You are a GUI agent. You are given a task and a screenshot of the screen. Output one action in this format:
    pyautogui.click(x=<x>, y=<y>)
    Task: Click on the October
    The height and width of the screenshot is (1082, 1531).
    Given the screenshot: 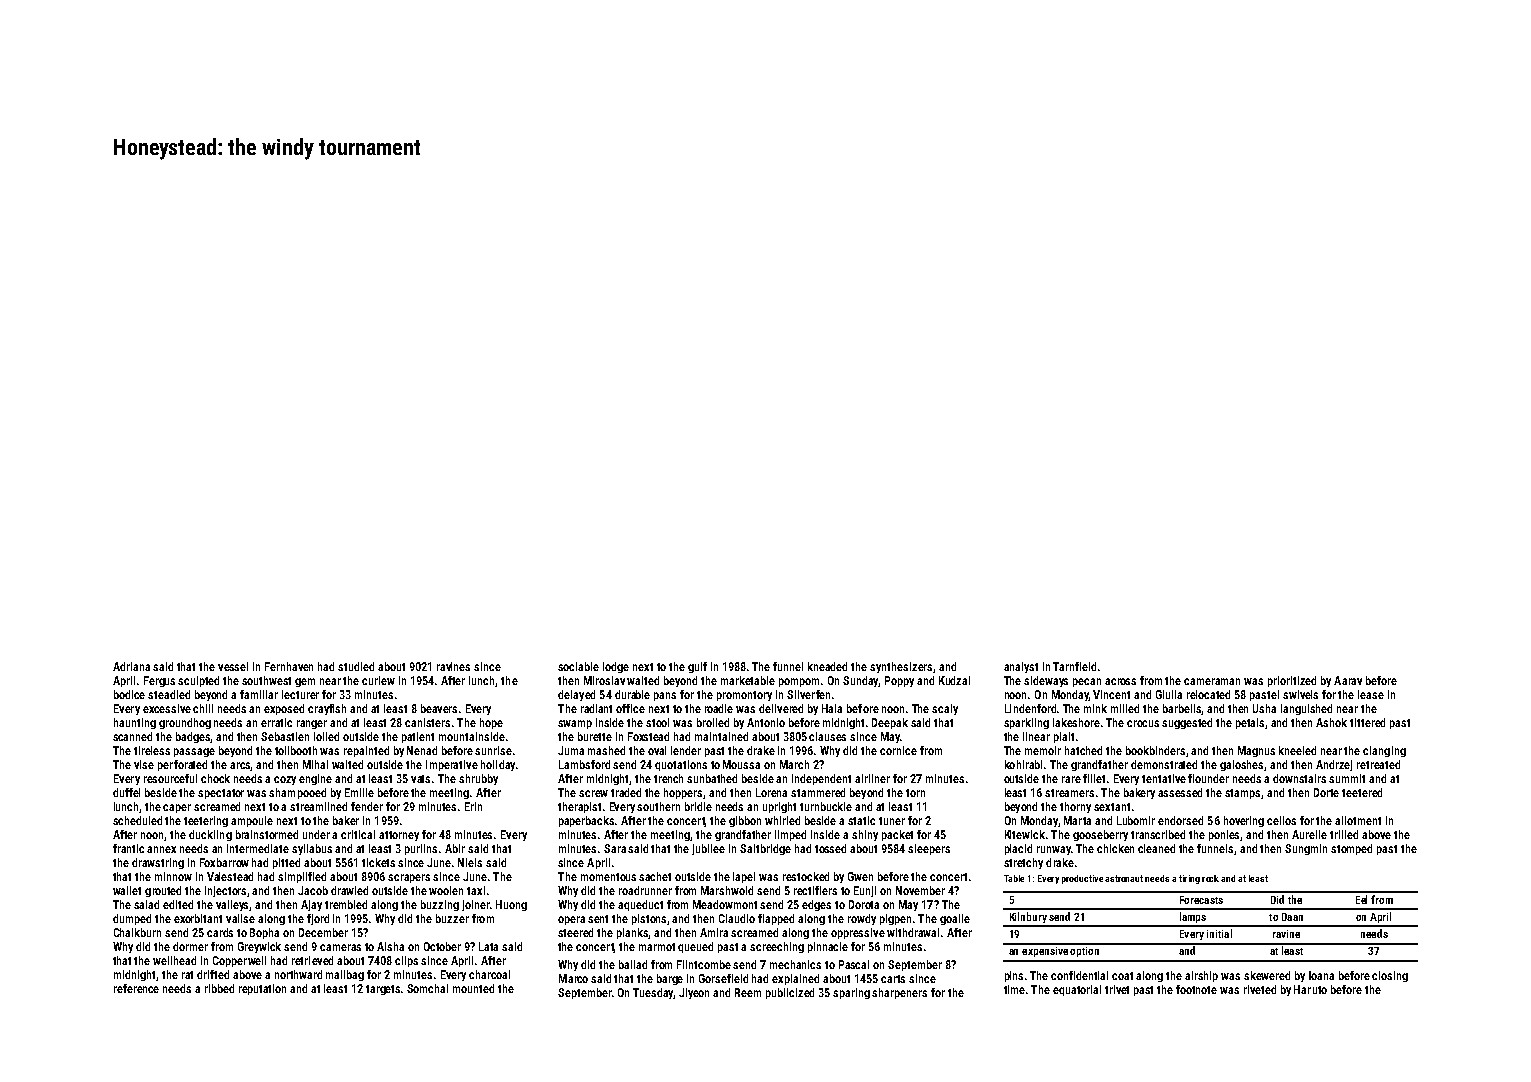 What is the action you would take?
    pyautogui.click(x=442, y=946)
